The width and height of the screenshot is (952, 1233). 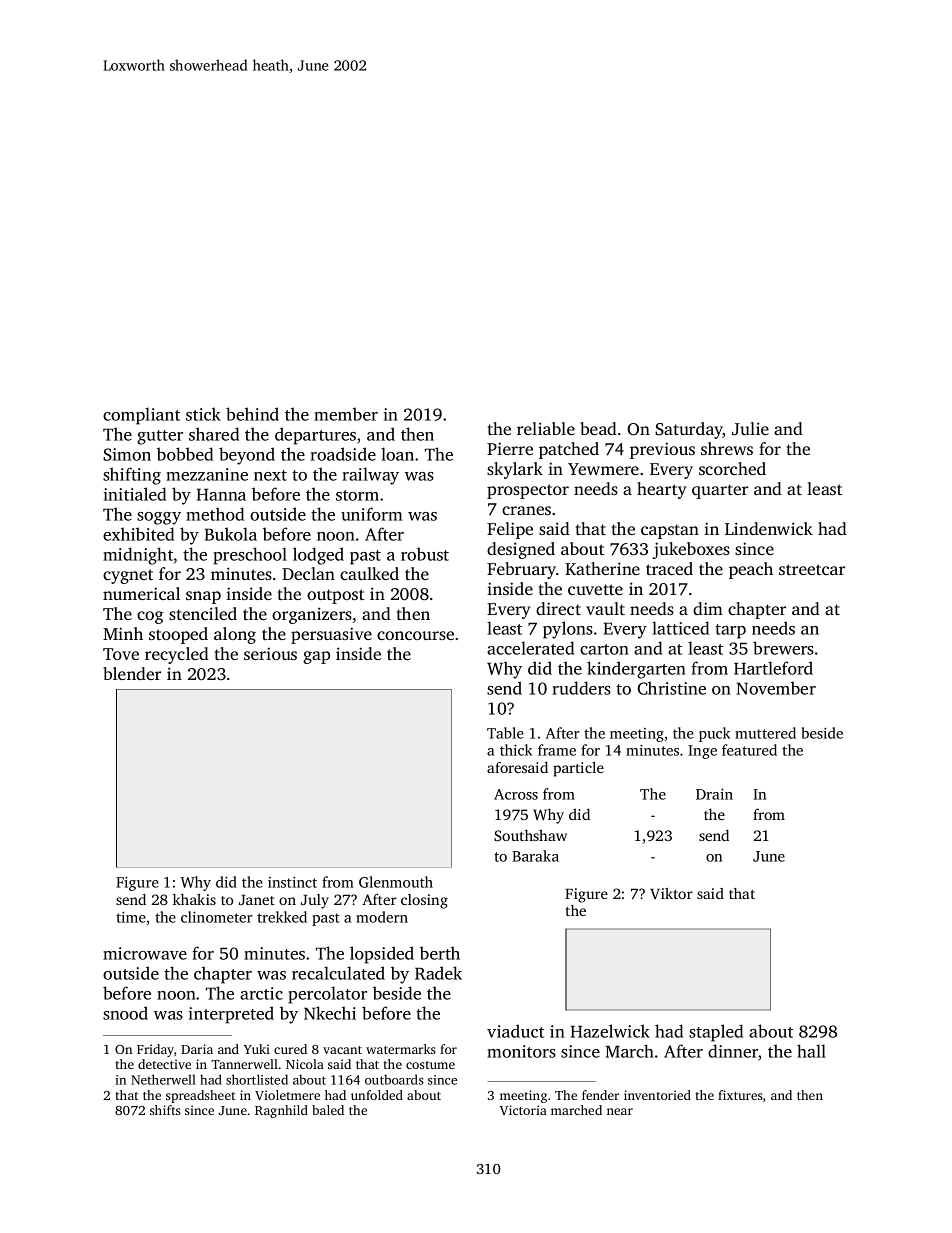 I want to click on fender, so click(x=600, y=1095).
